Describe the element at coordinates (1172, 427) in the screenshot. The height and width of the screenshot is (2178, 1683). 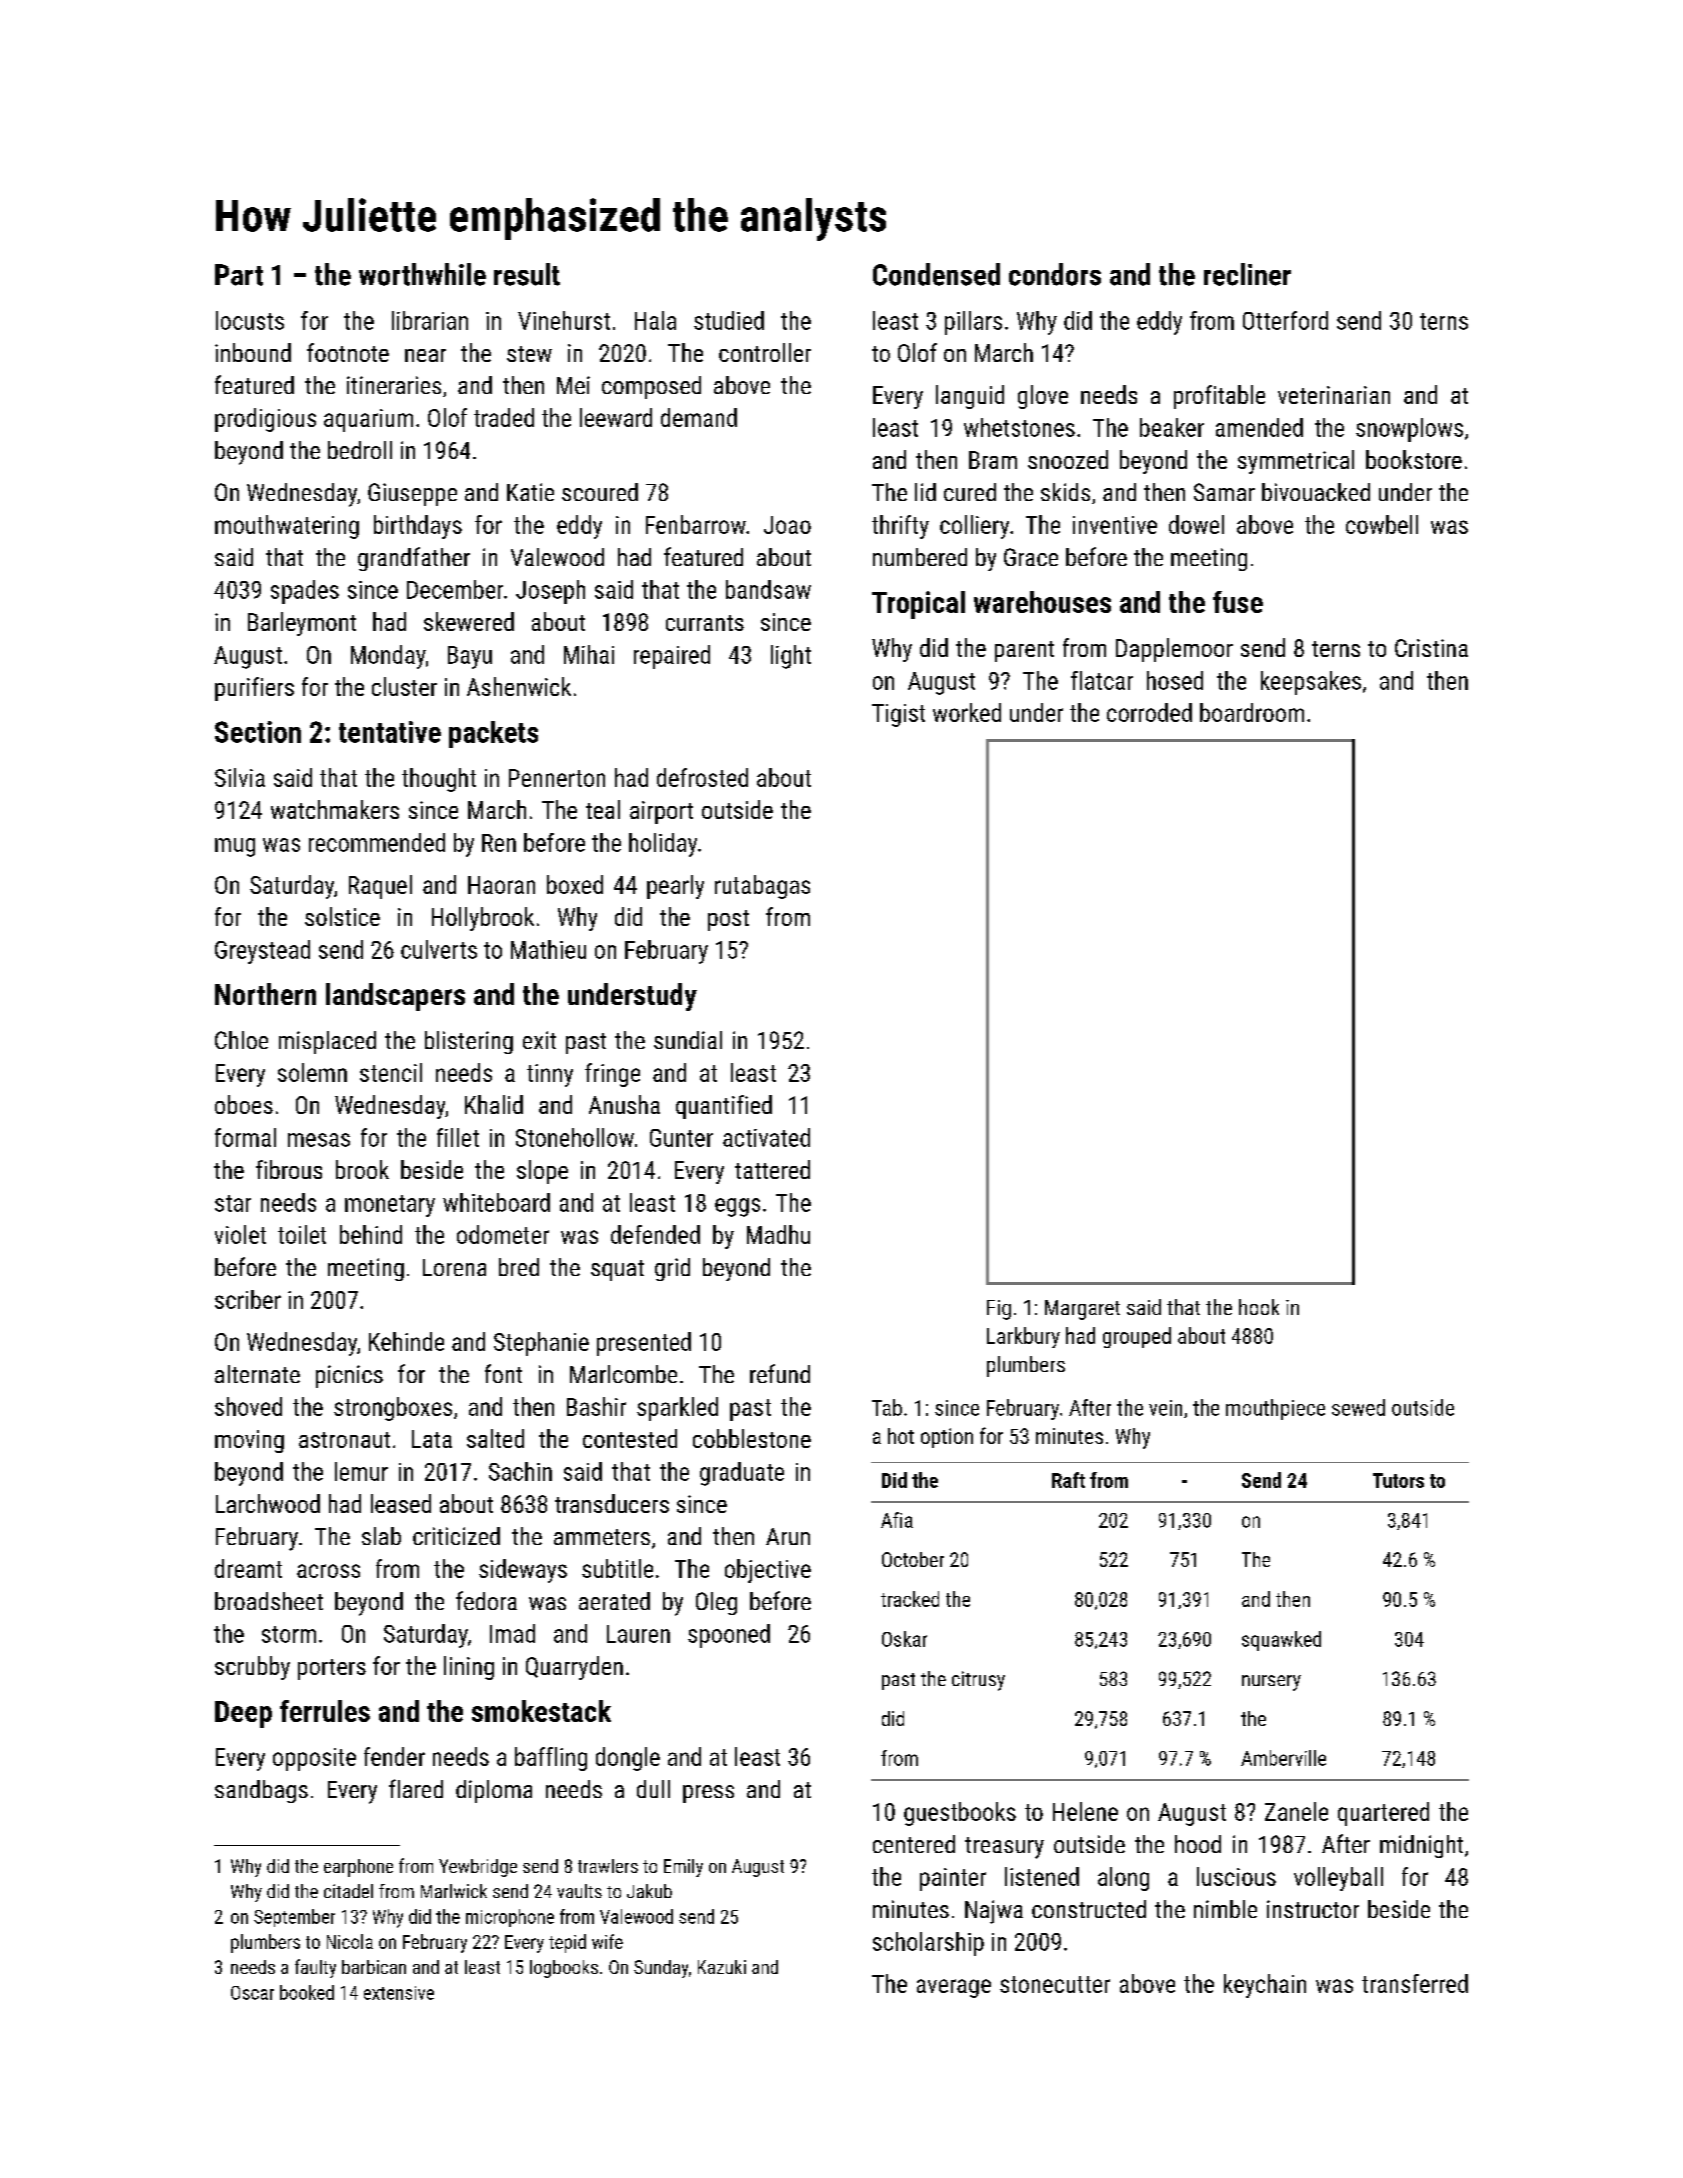
I see `beaker` at that location.
